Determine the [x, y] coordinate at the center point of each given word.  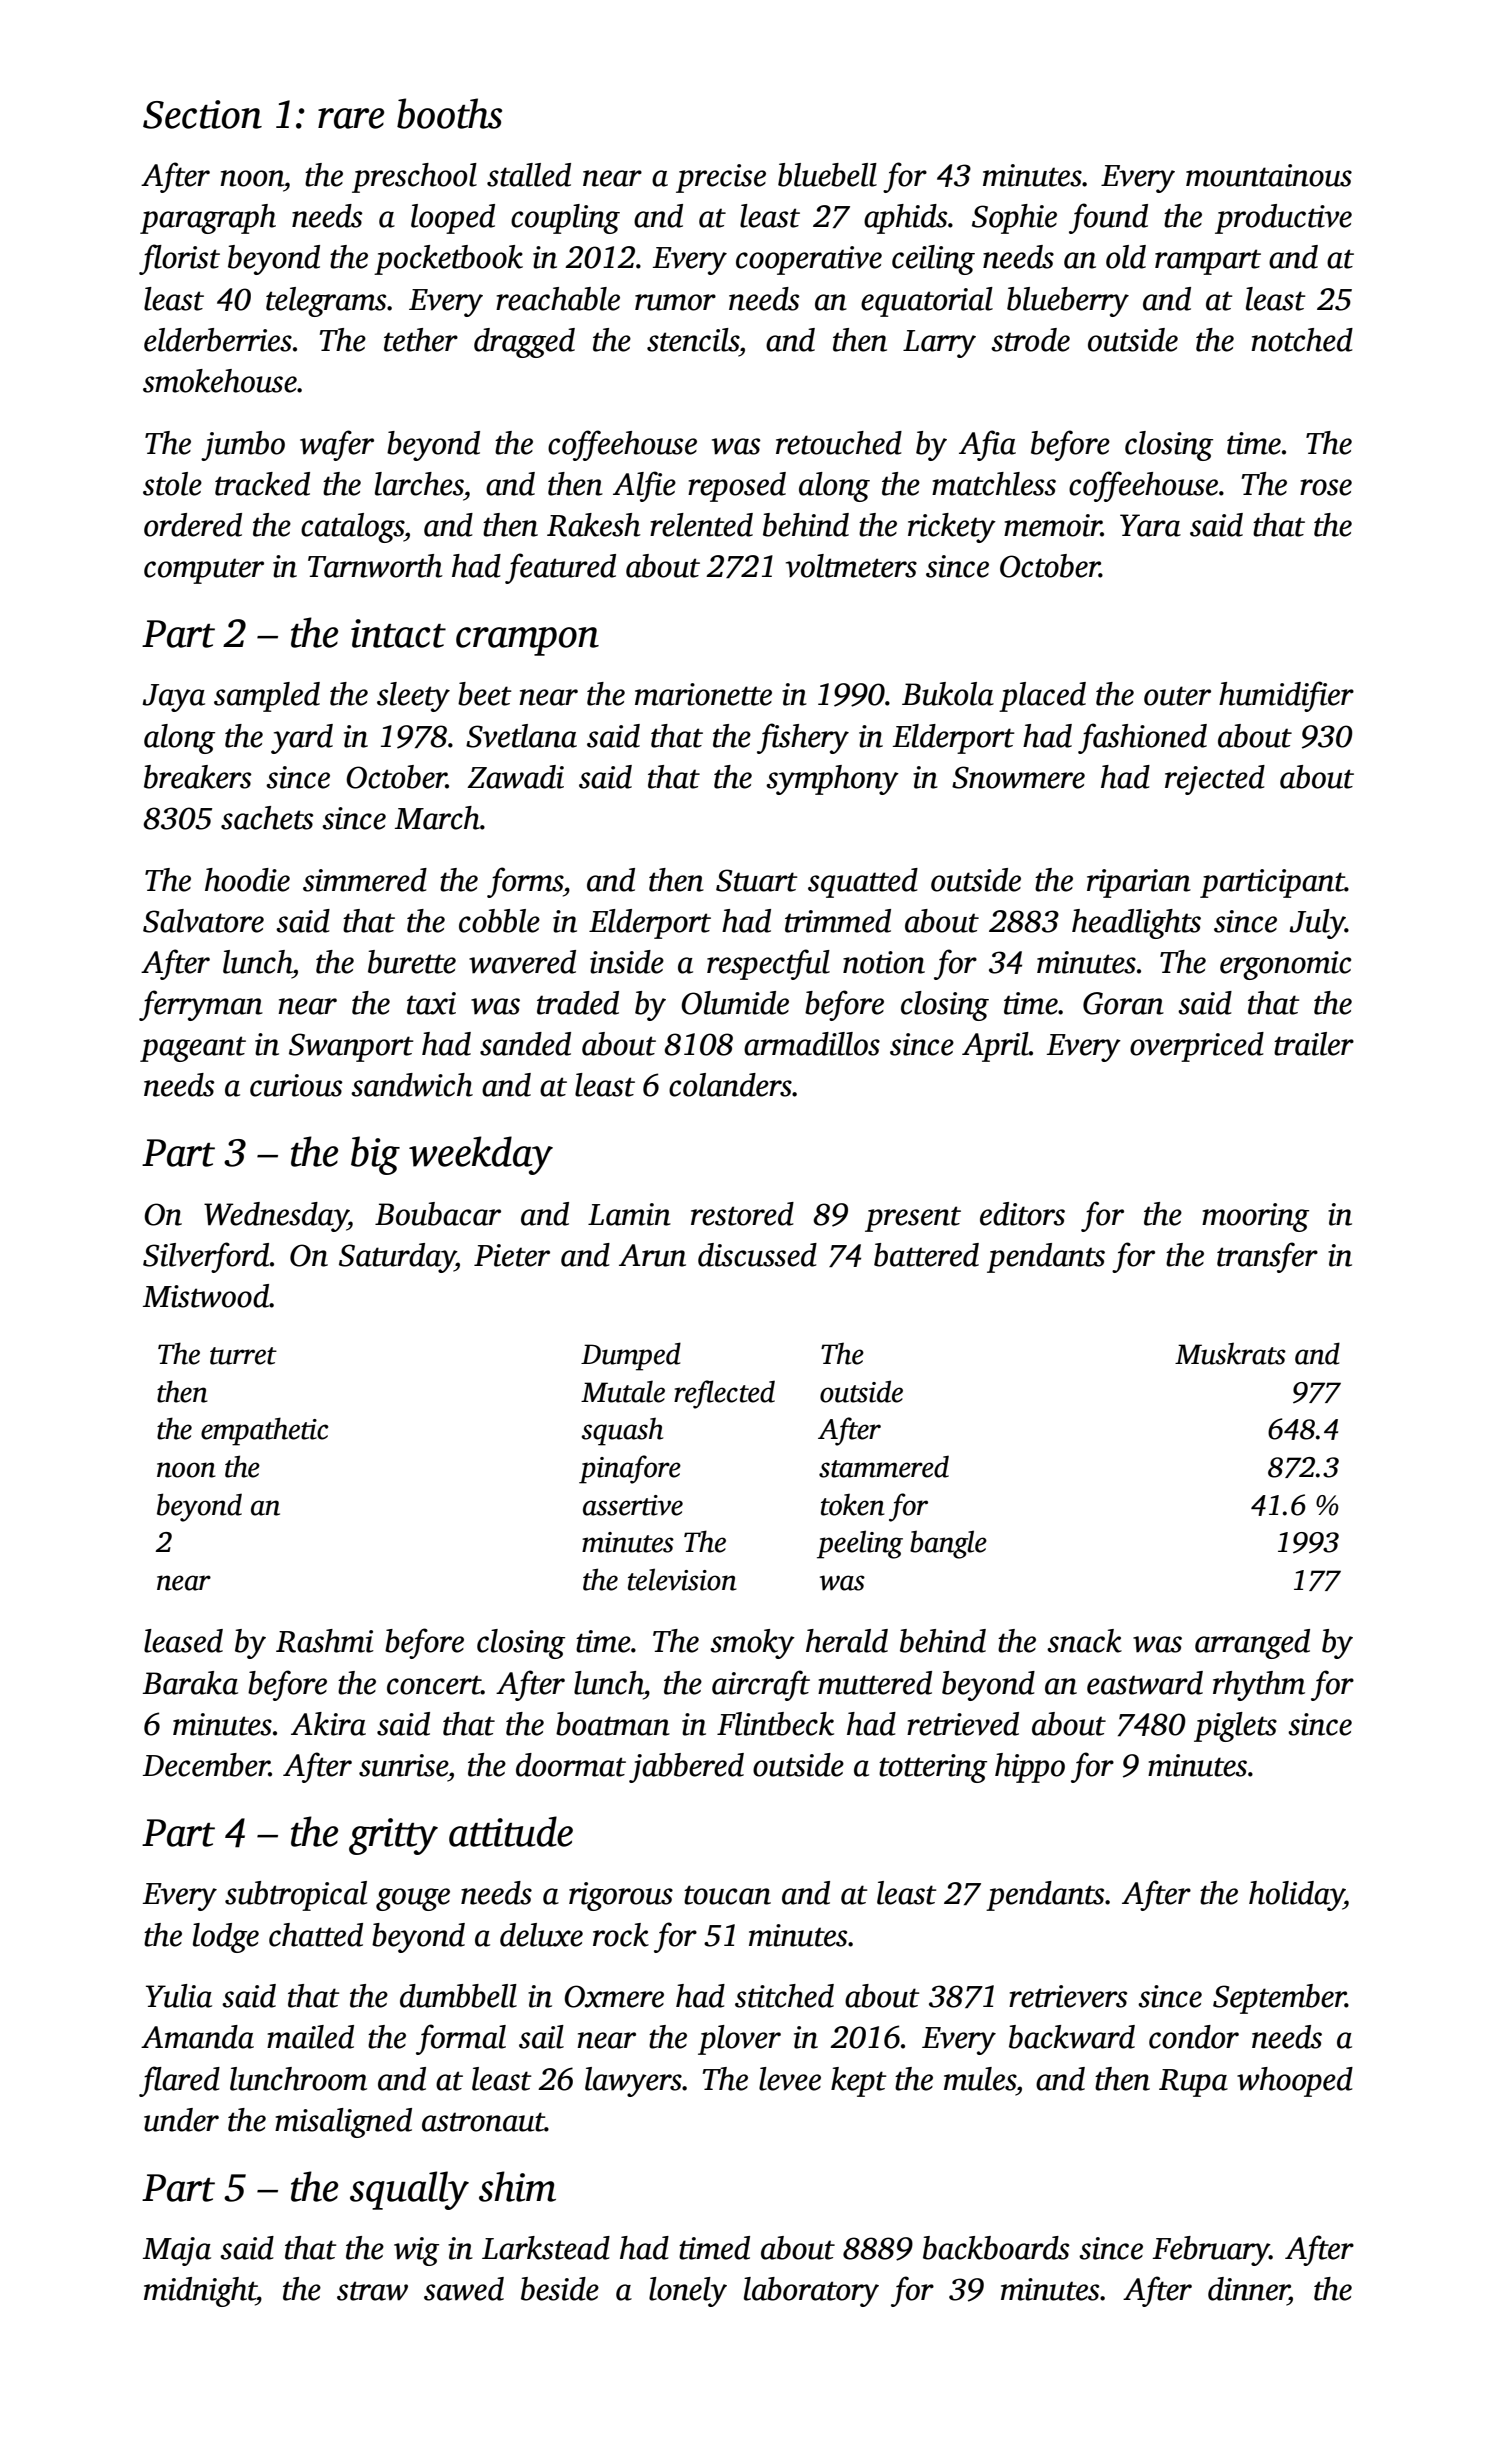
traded [578, 1003]
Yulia [179, 1996]
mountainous [1269, 175]
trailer [1314, 1044]
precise [721, 178]
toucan [727, 1895]
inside [627, 962]
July [1317, 924]
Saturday [397, 1258]
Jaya [173, 698]
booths [449, 113]
